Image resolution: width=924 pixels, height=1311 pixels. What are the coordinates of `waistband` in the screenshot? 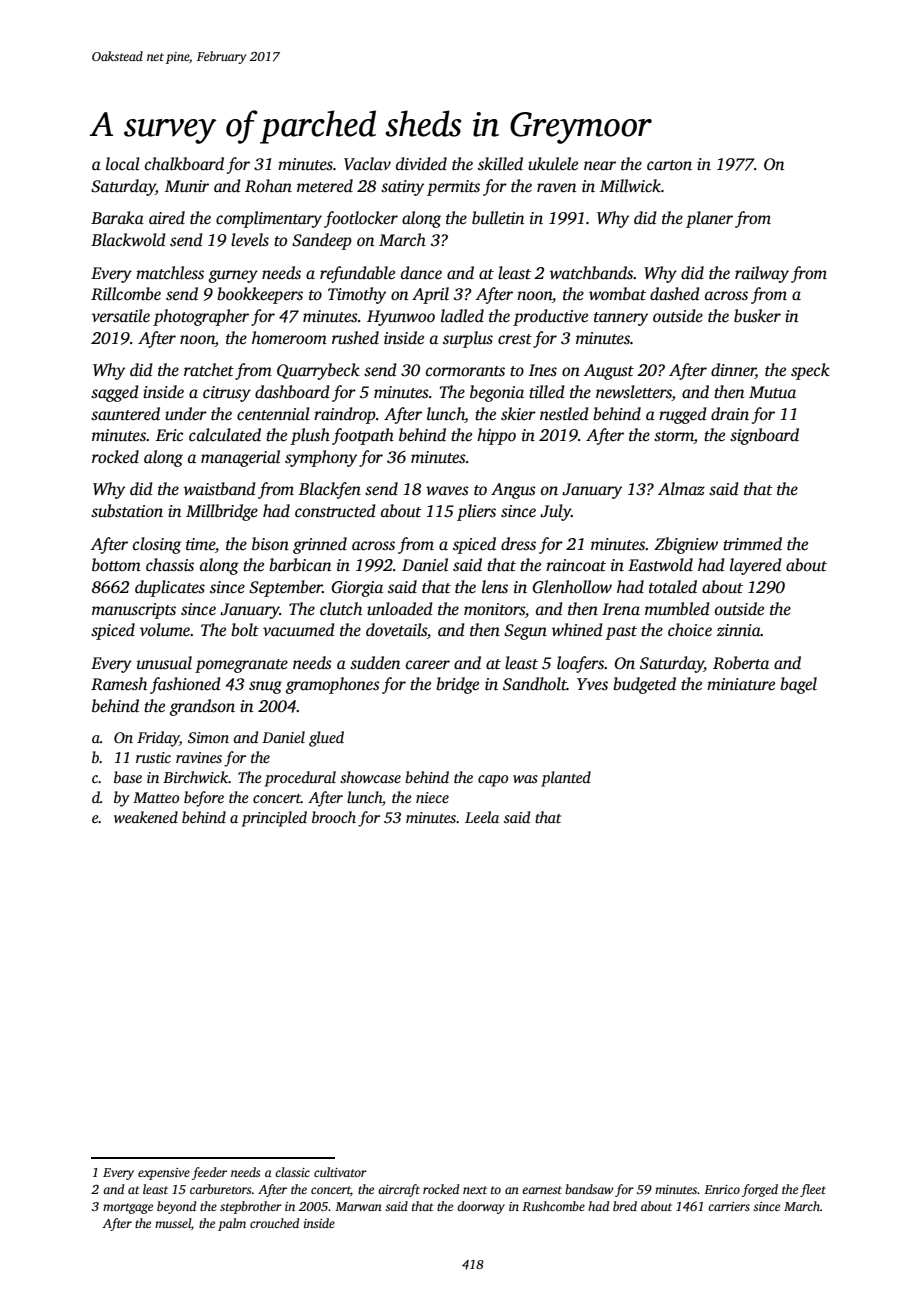 It's located at (220, 489).
